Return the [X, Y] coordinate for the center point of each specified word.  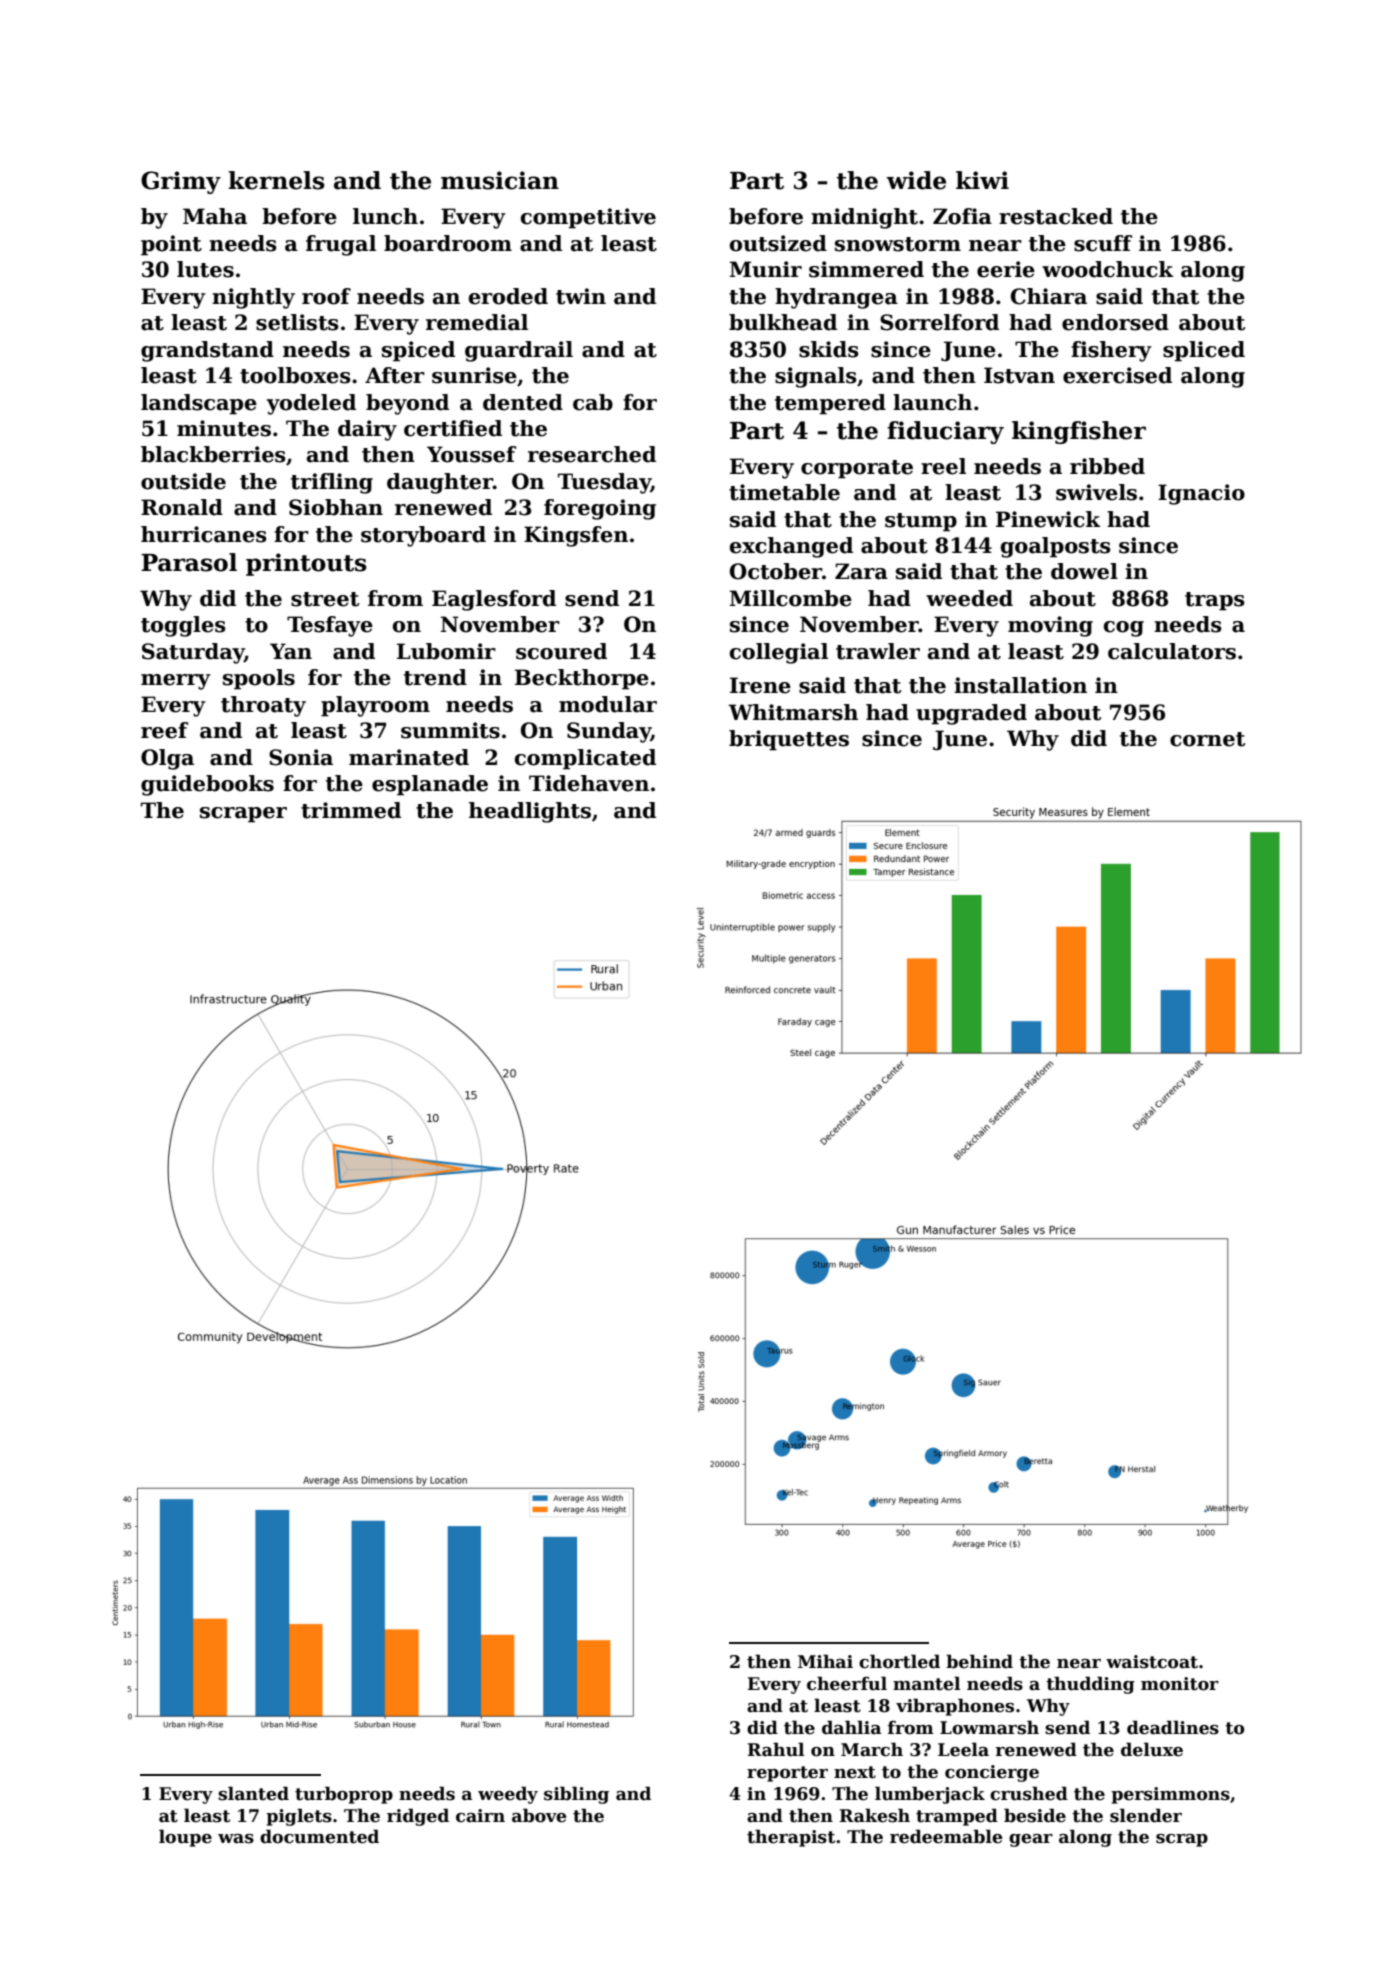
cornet [1207, 739]
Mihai [825, 1661]
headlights [530, 812]
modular [608, 704]
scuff [1103, 243]
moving [1050, 626]
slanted [253, 1793]
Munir [766, 269]
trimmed [351, 810]
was [236, 1839]
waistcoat [1152, 1662]
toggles [183, 626]
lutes [205, 269]
